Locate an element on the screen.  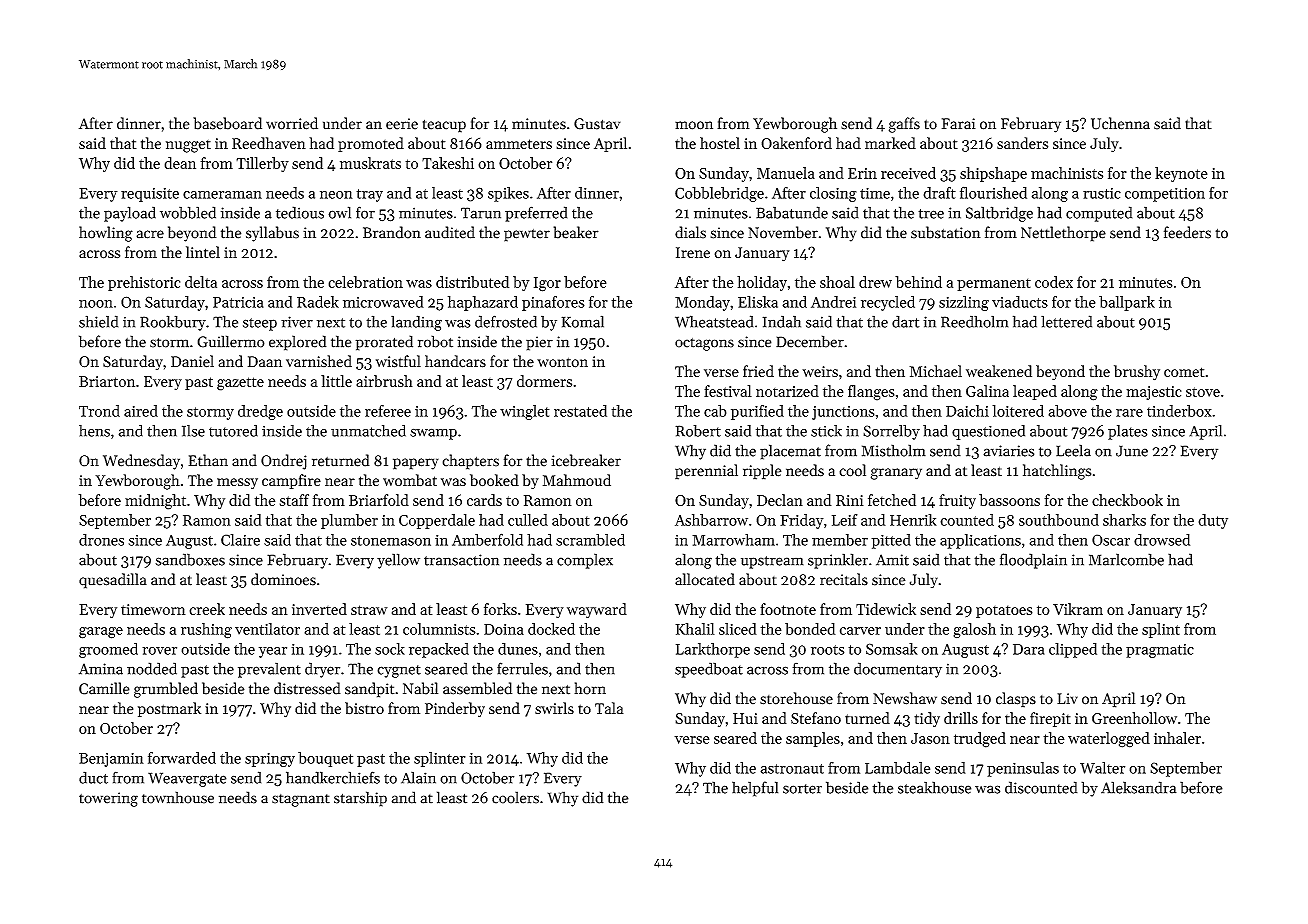
payload is located at coordinates (130, 214).
